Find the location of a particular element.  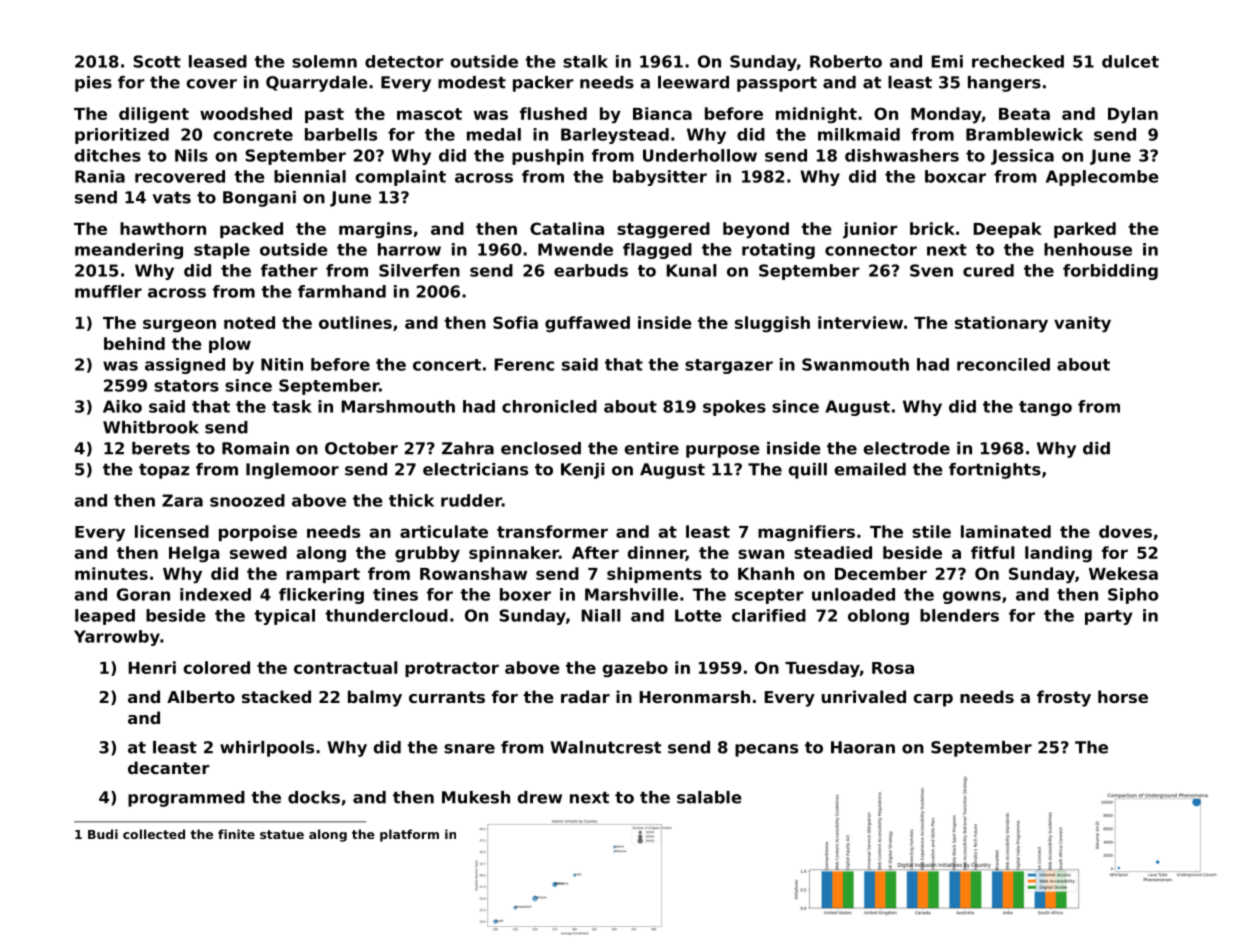

solemn is located at coordinates (324, 61).
